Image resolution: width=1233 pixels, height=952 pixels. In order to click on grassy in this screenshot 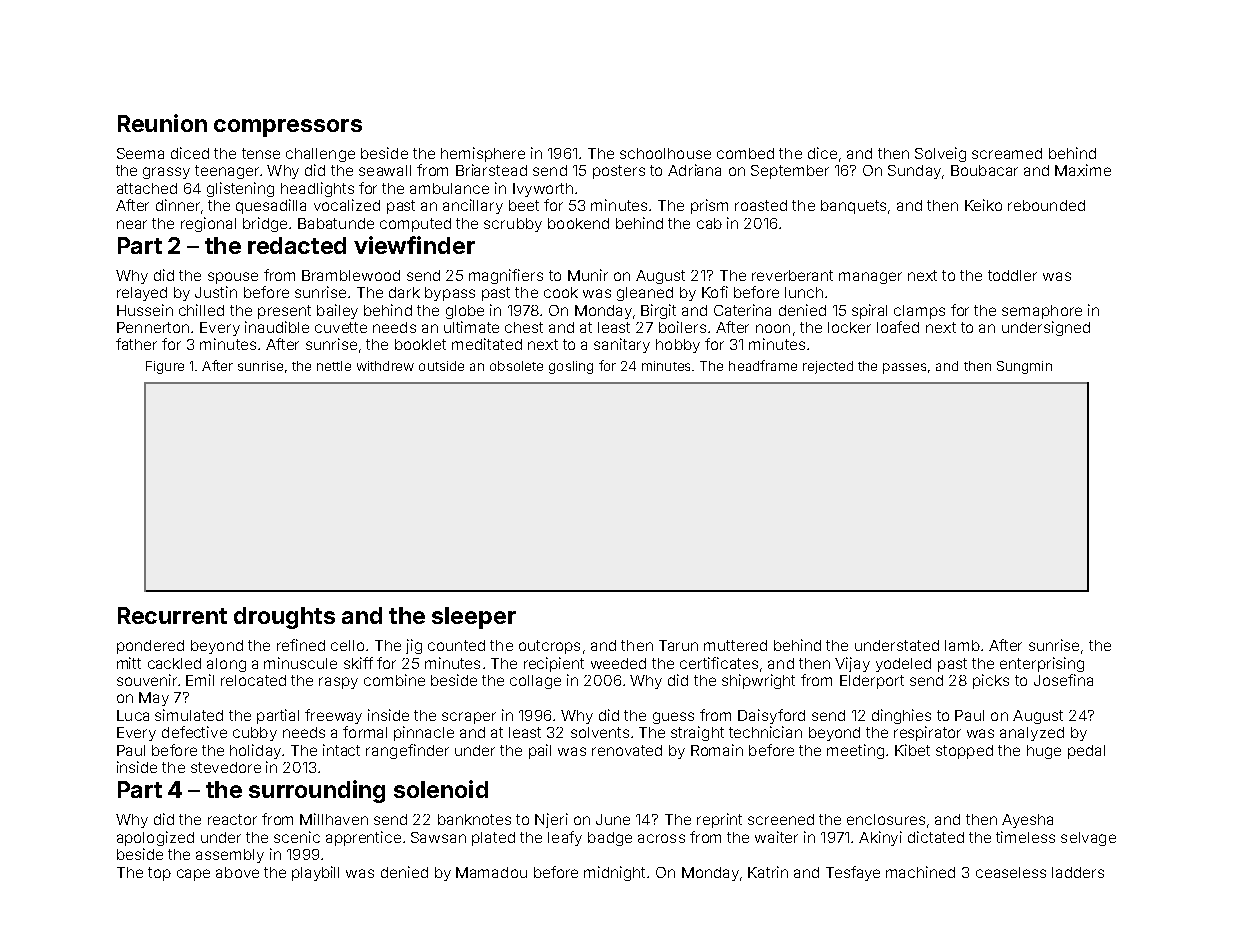, I will do `click(166, 173)`.
